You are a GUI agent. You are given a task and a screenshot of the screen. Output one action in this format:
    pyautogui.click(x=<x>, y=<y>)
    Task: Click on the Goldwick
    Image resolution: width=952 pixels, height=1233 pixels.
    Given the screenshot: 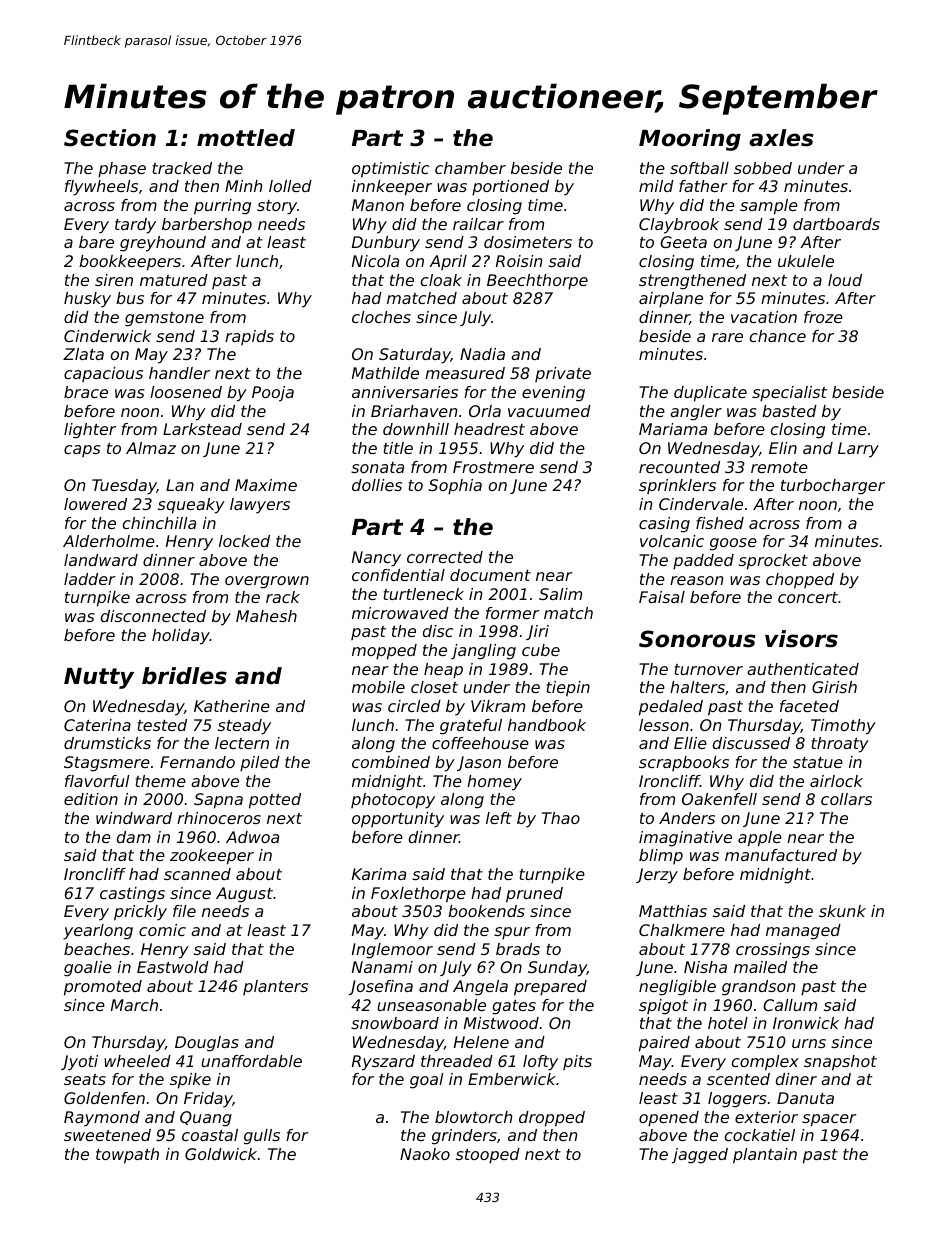 What is the action you would take?
    pyautogui.click(x=221, y=1154)
